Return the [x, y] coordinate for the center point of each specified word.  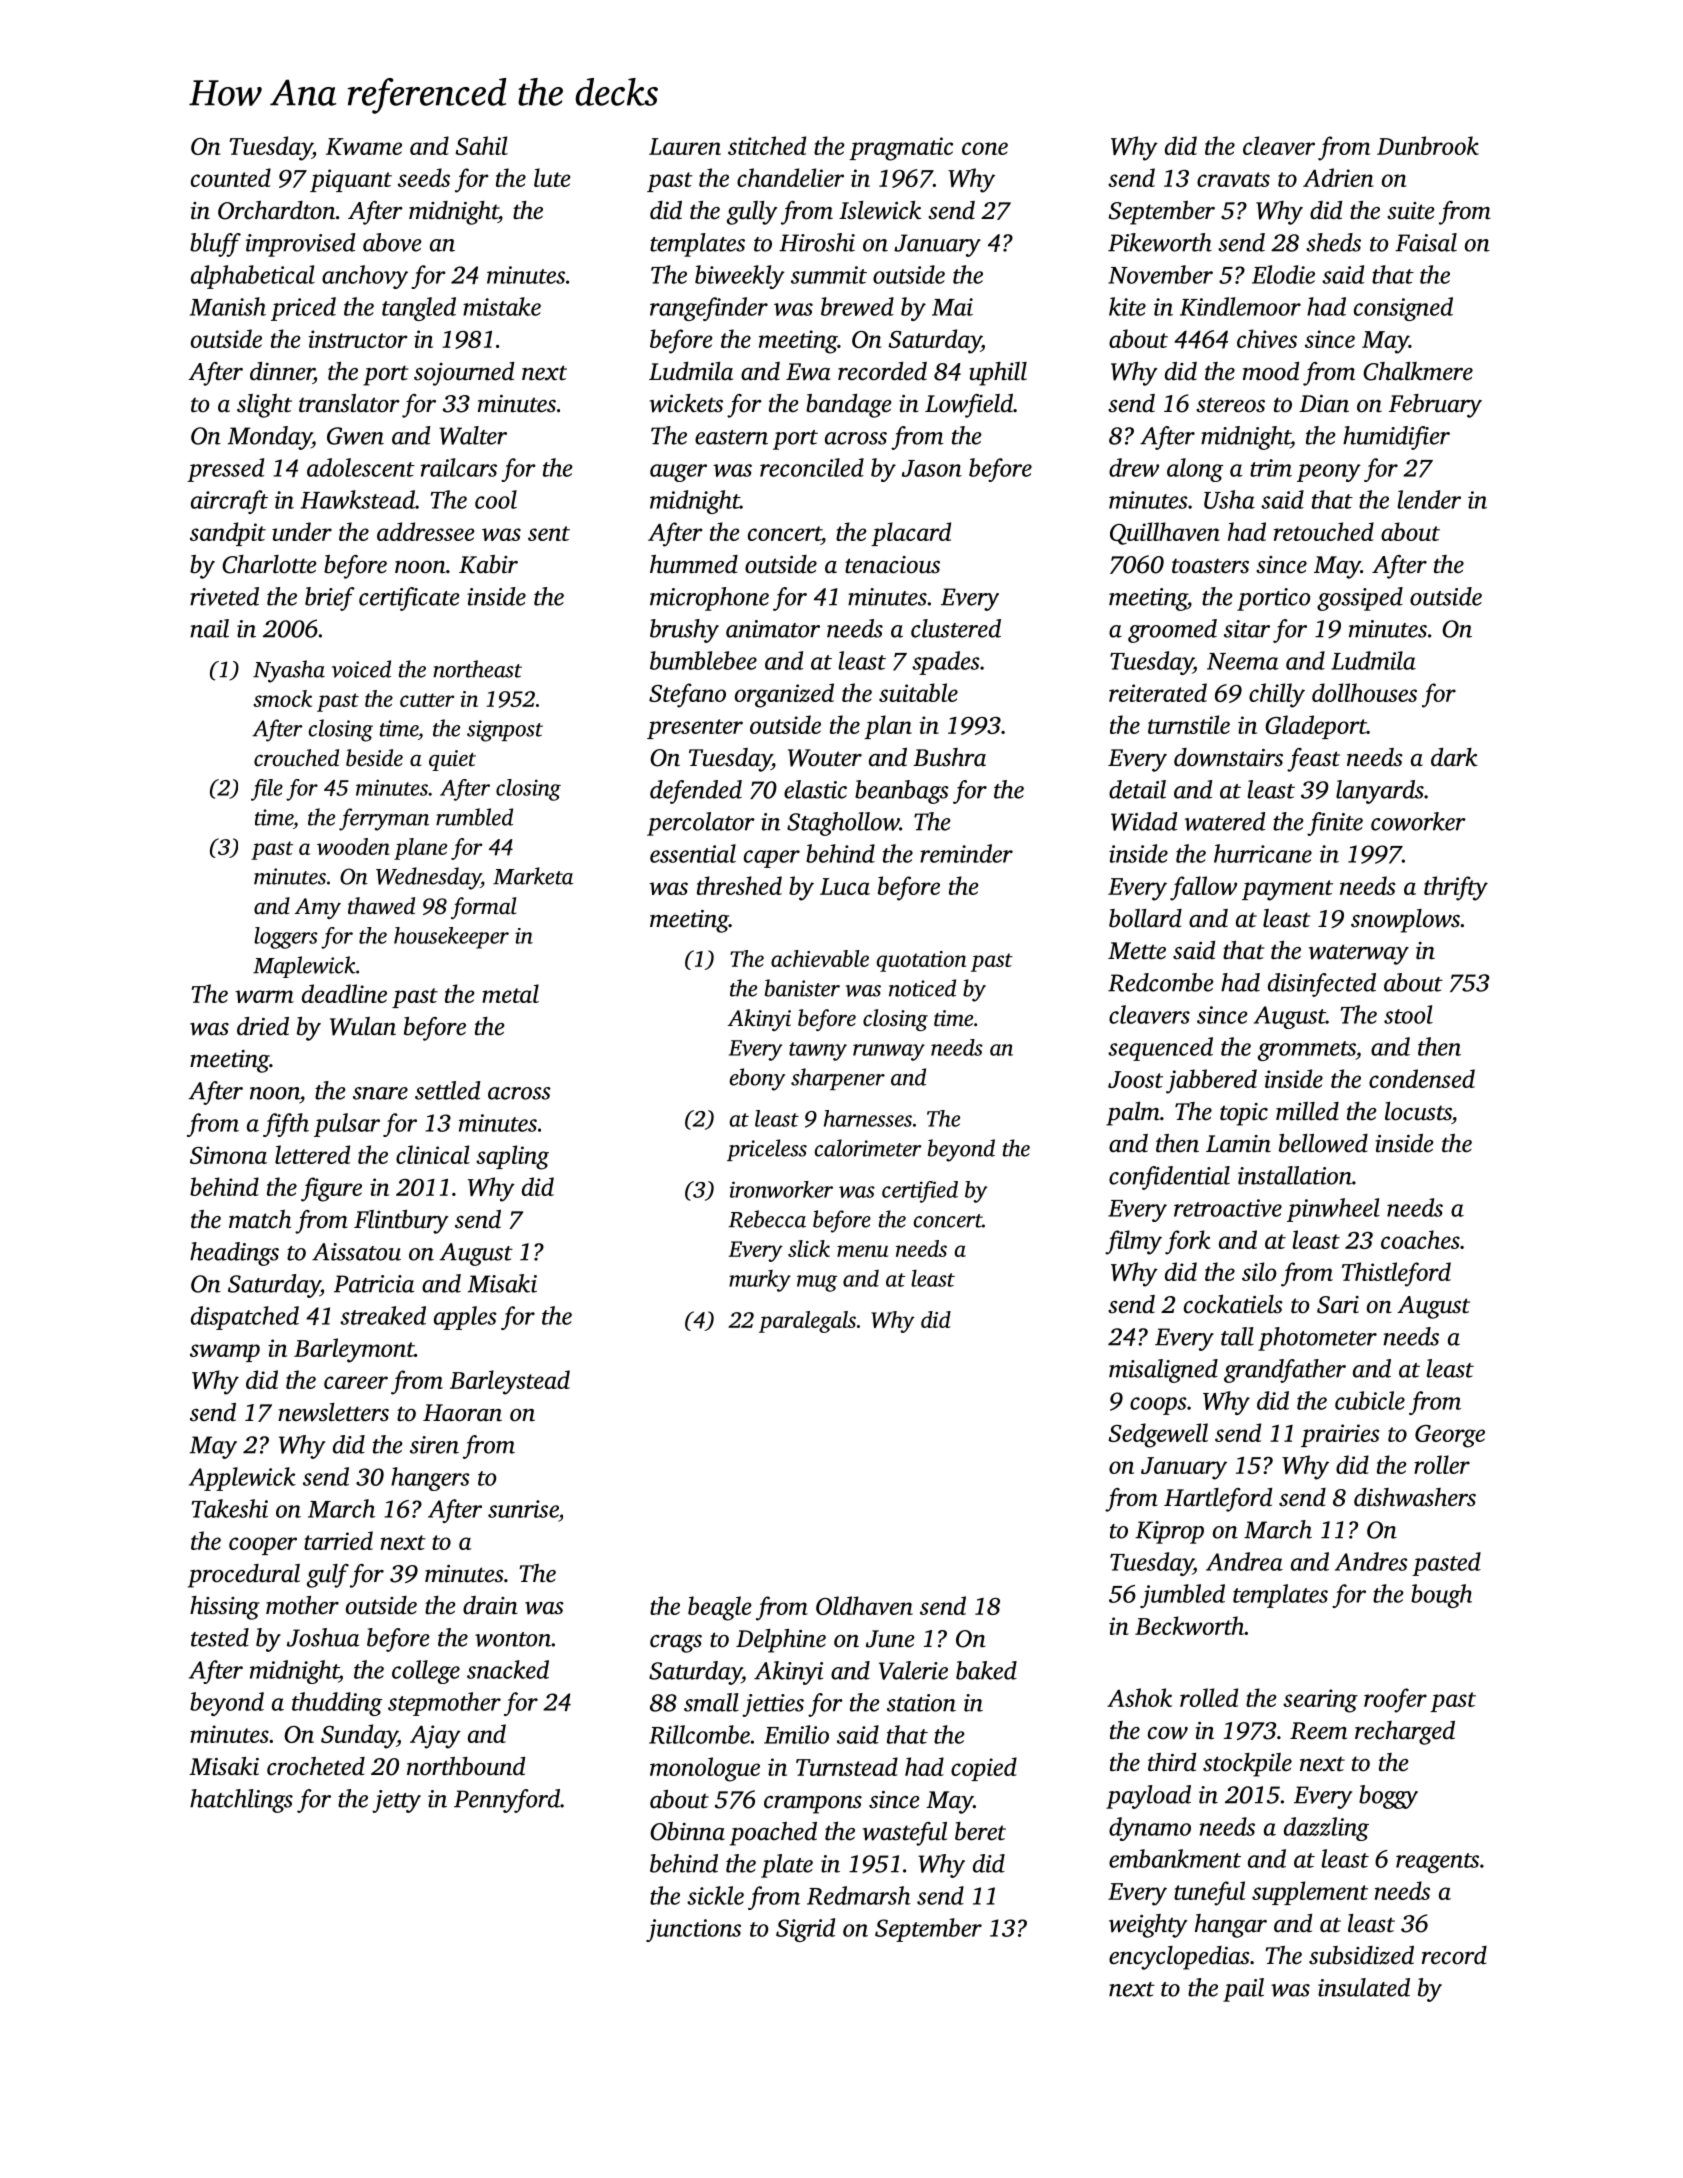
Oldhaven [864, 1605]
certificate [409, 599]
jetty [396, 1801]
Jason [932, 468]
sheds [1333, 242]
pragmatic [901, 149]
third [1172, 1762]
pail [1243, 1990]
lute [552, 177]
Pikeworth [1160, 242]
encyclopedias [1179, 1958]
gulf [328, 1576]
